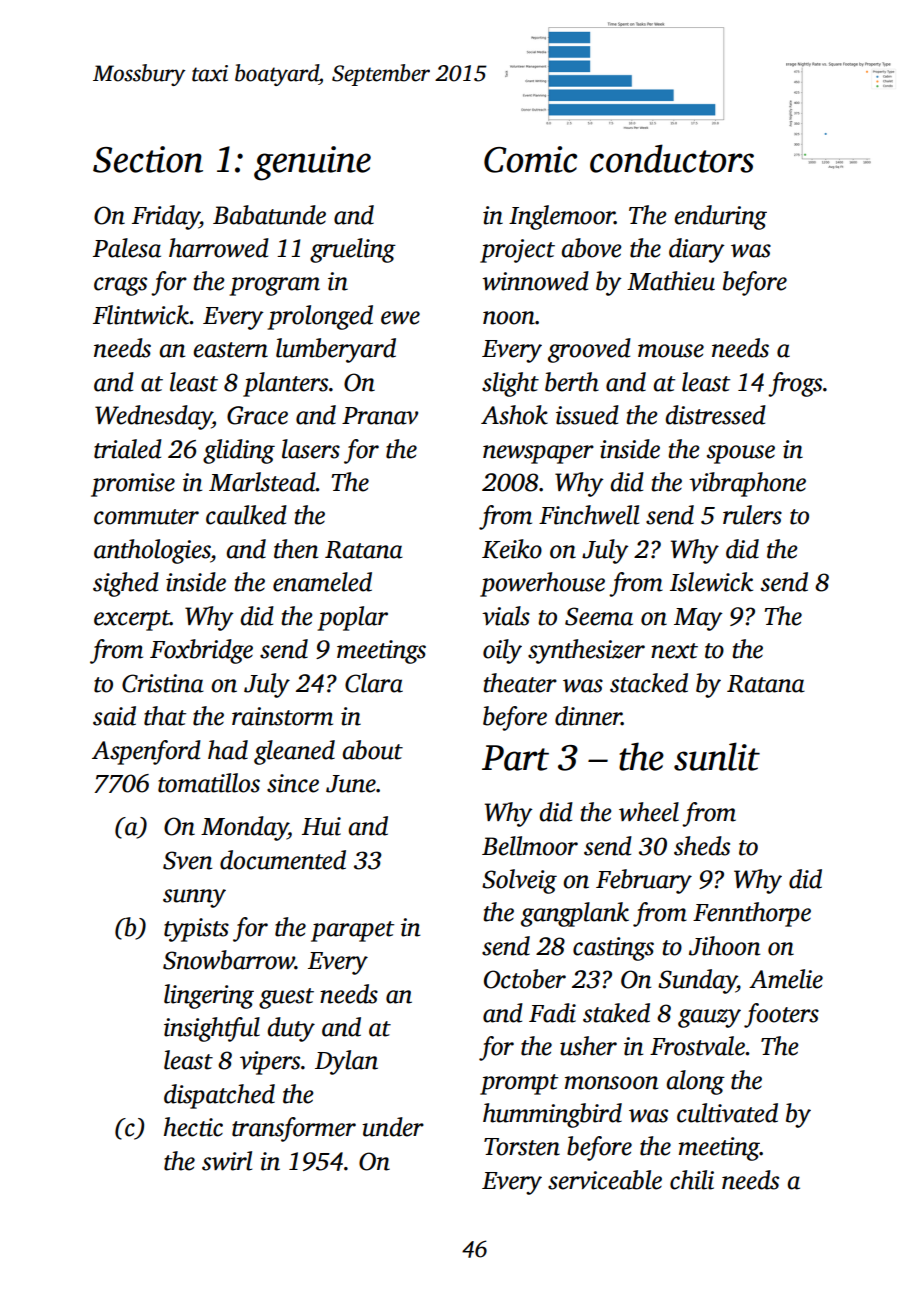 The width and height of the document is (924, 1311). I want to click on Islewick, so click(711, 582).
